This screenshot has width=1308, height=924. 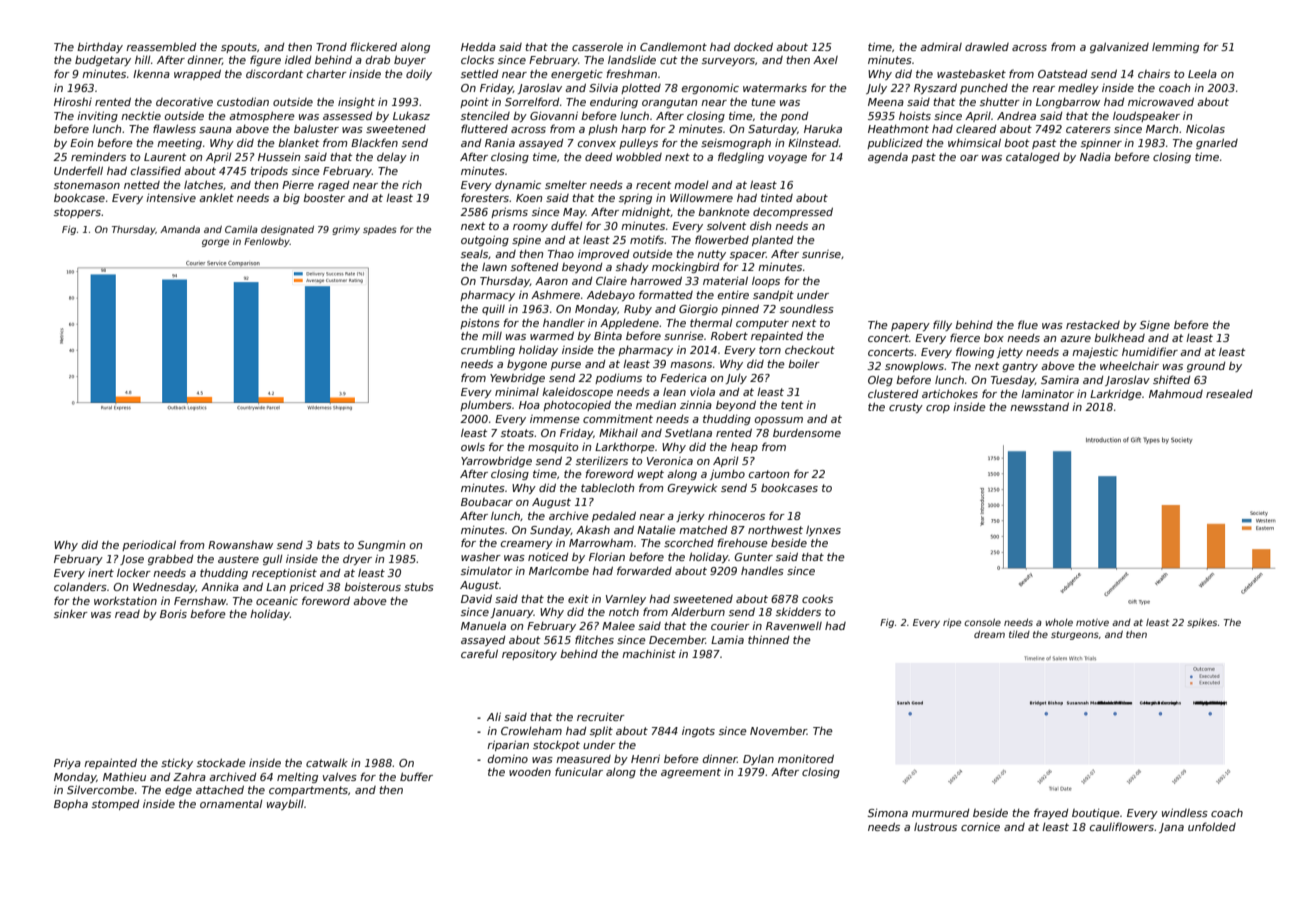 What do you see at coordinates (631, 73) in the screenshot?
I see `freshman` at bounding box center [631, 73].
